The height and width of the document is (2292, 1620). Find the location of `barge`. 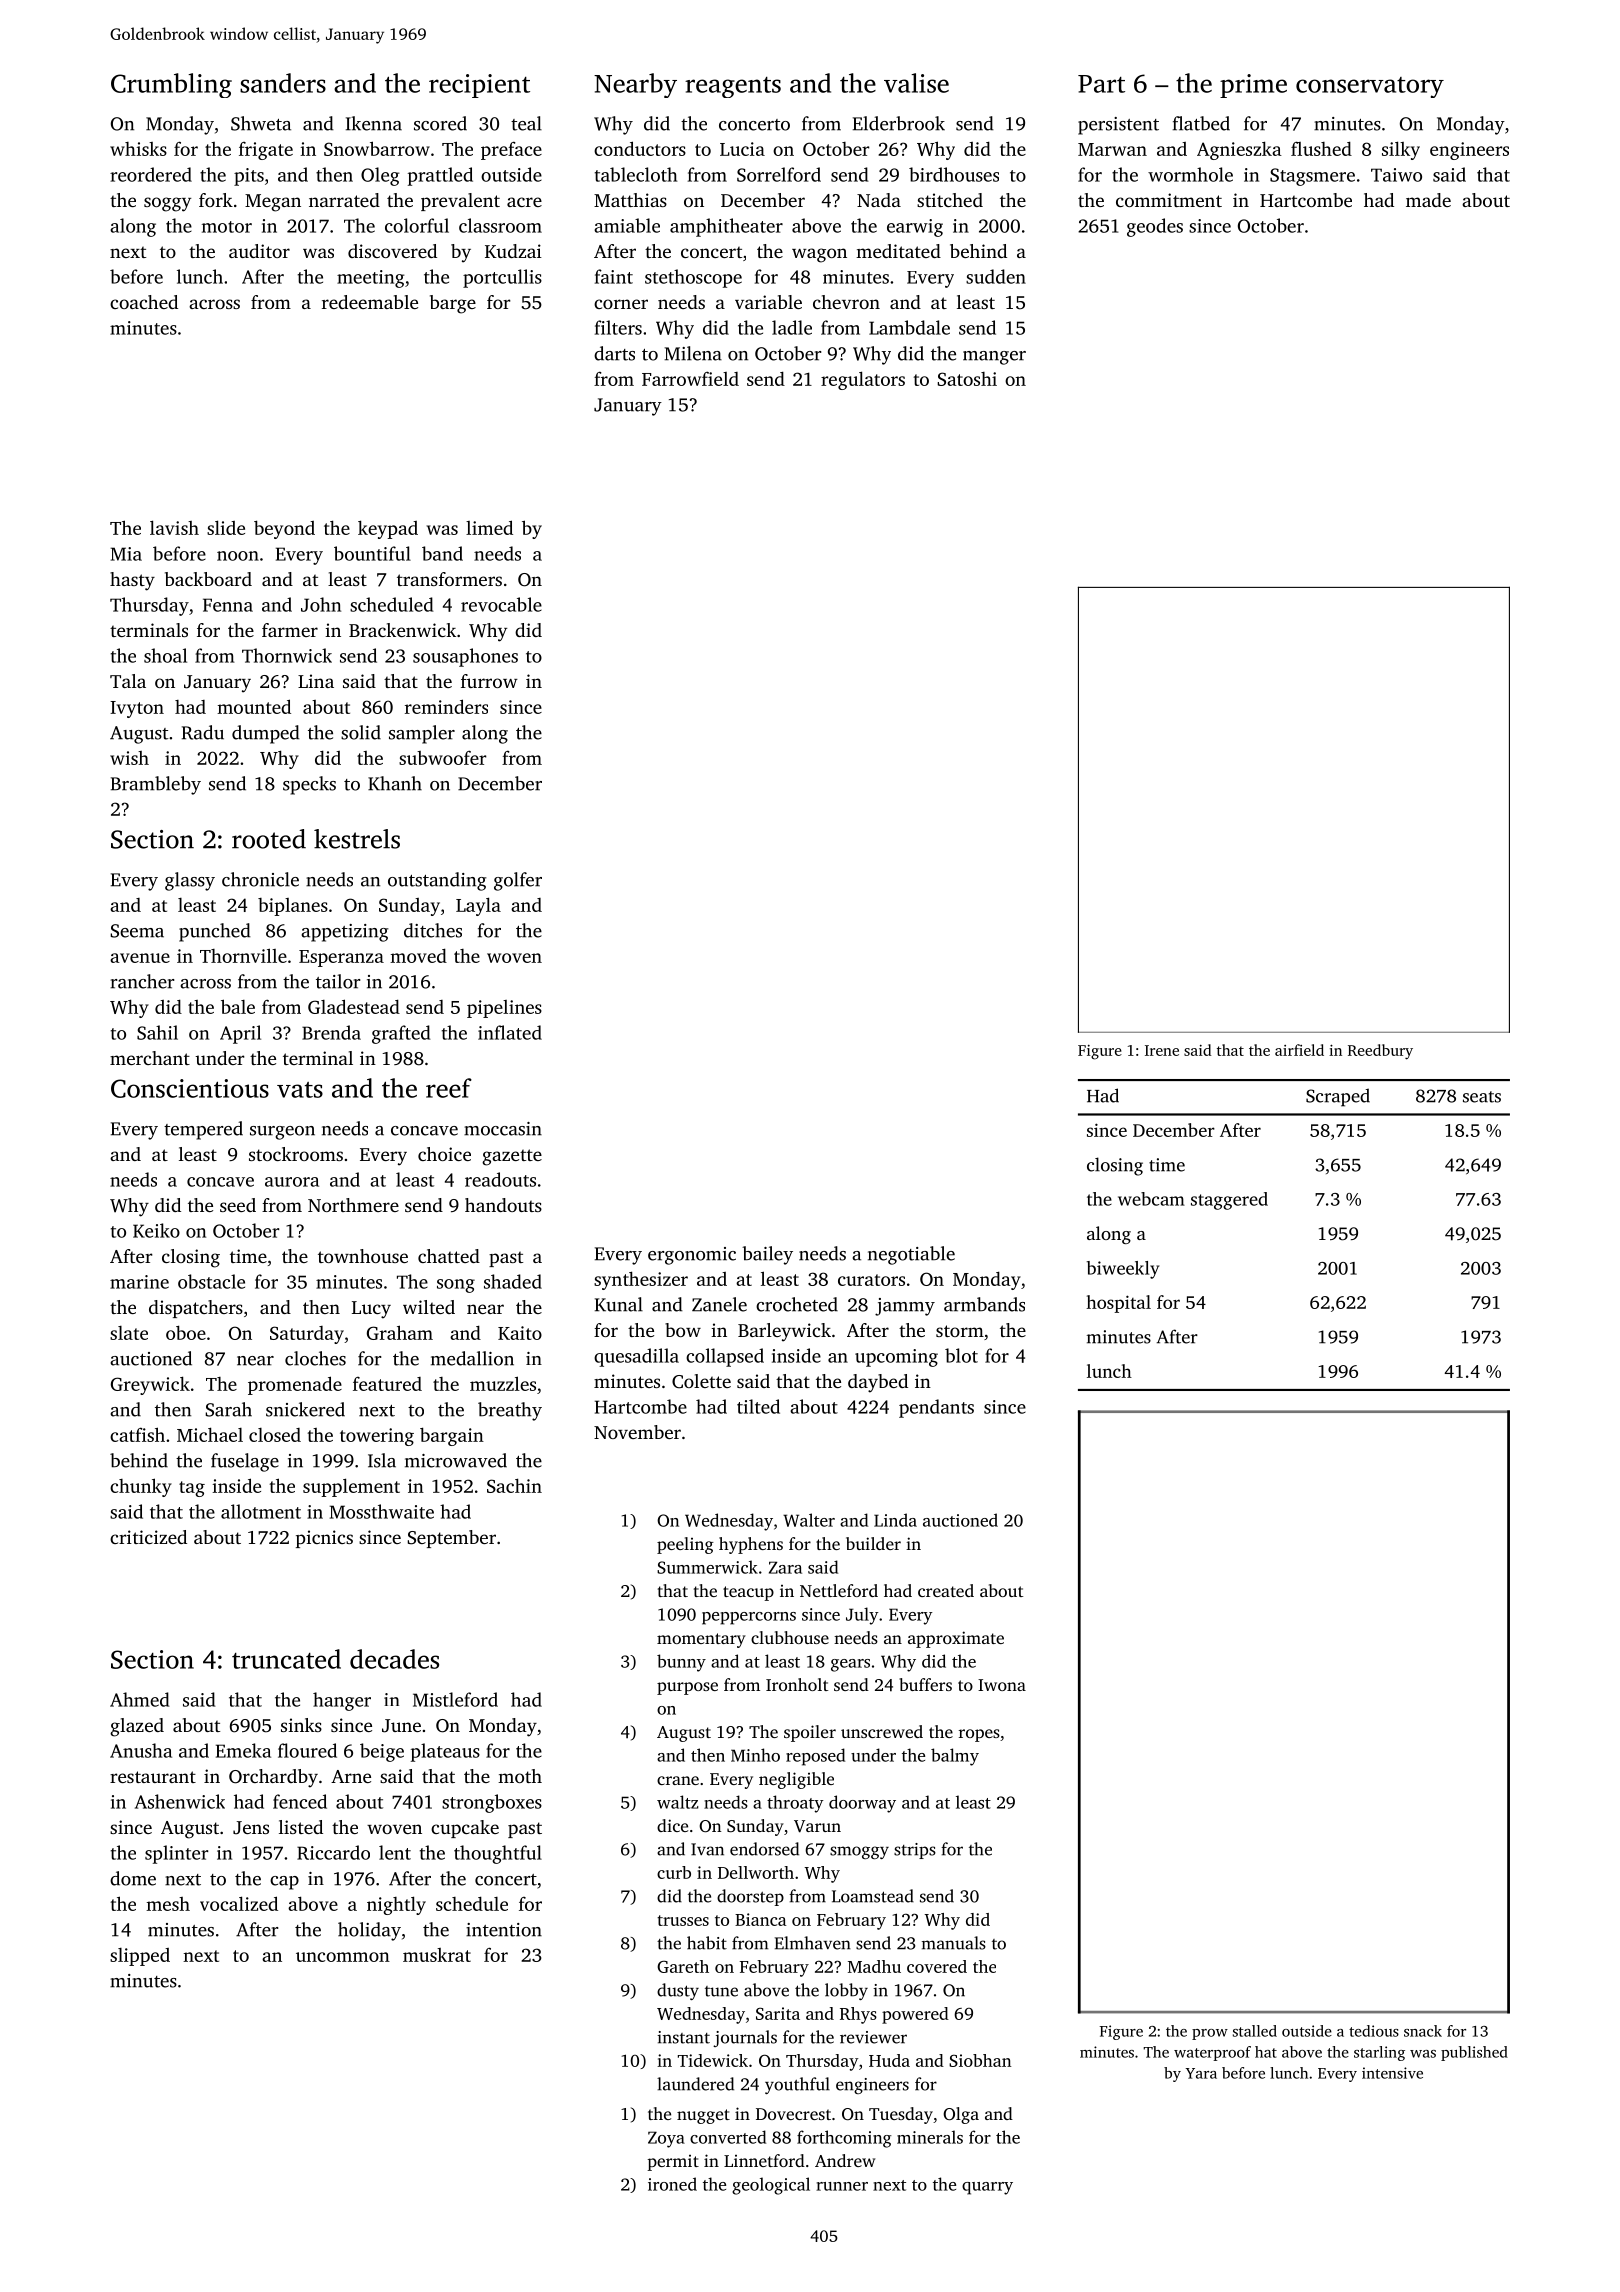

barge is located at coordinates (453, 304).
